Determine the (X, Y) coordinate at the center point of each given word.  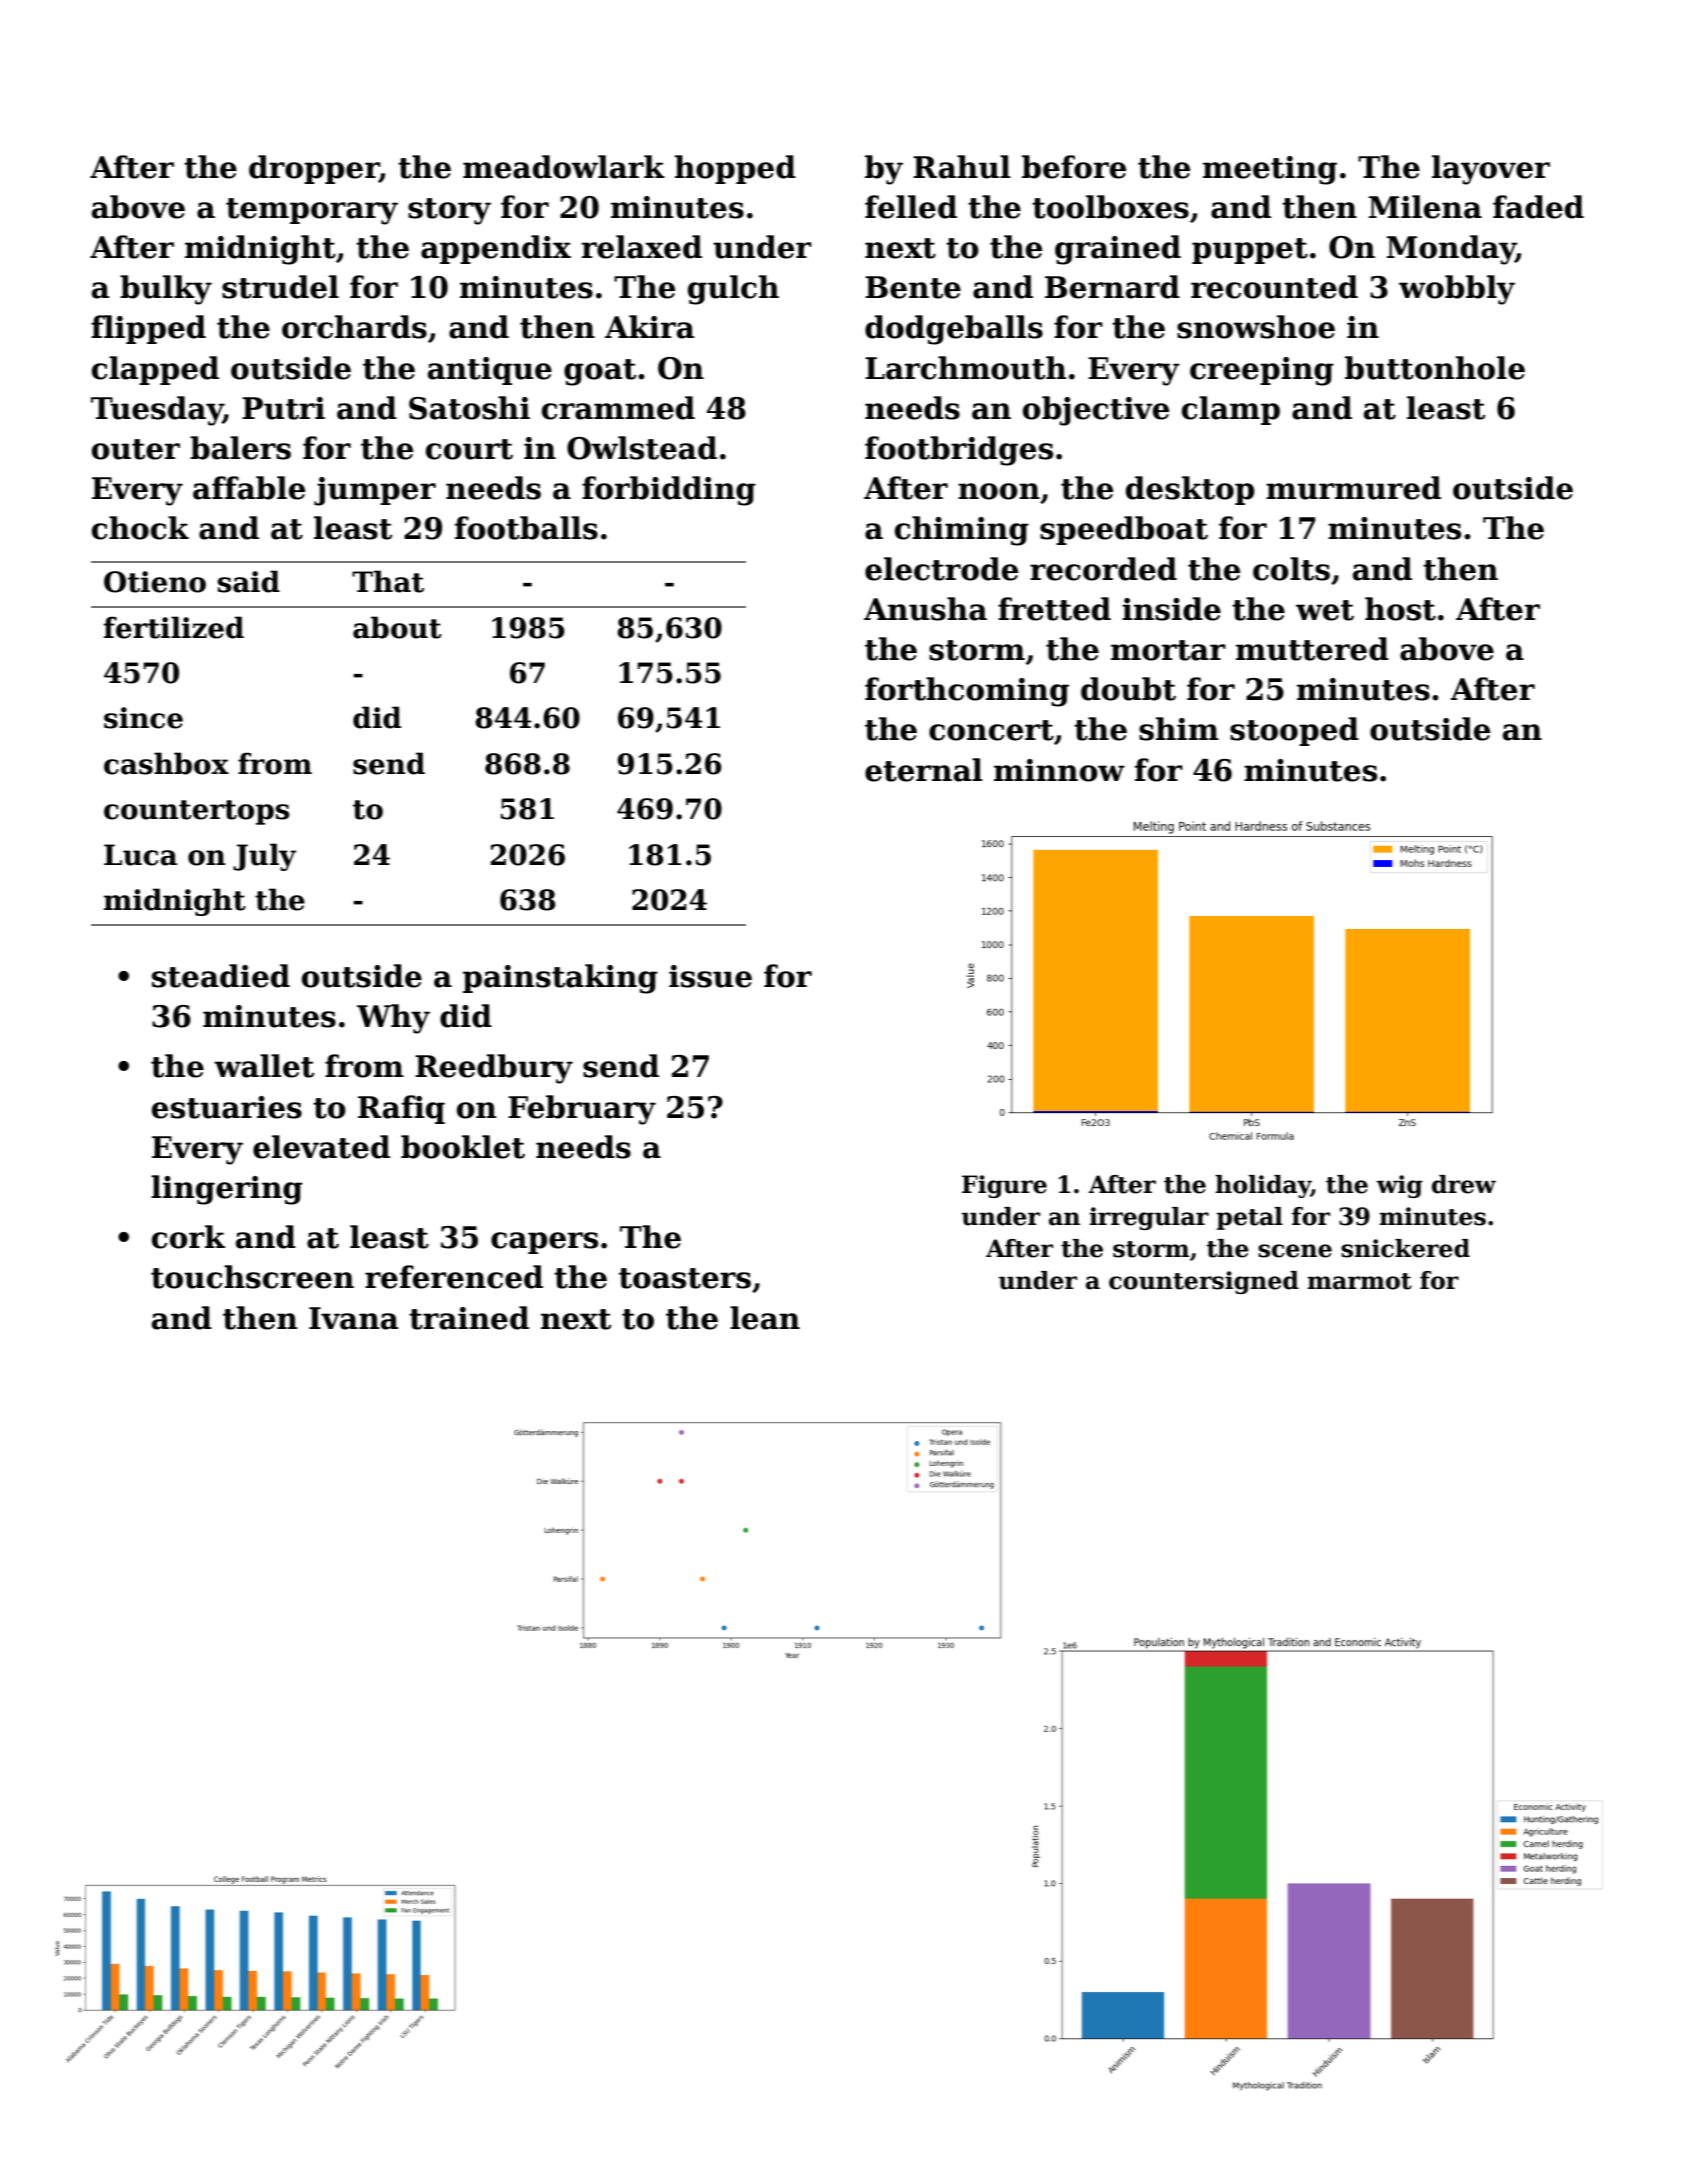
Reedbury (494, 1069)
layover (1491, 170)
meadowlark (564, 167)
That (388, 581)
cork (188, 1237)
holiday (1263, 1186)
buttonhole (1435, 368)
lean (765, 1318)
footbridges (959, 451)
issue (710, 976)
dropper (314, 169)
